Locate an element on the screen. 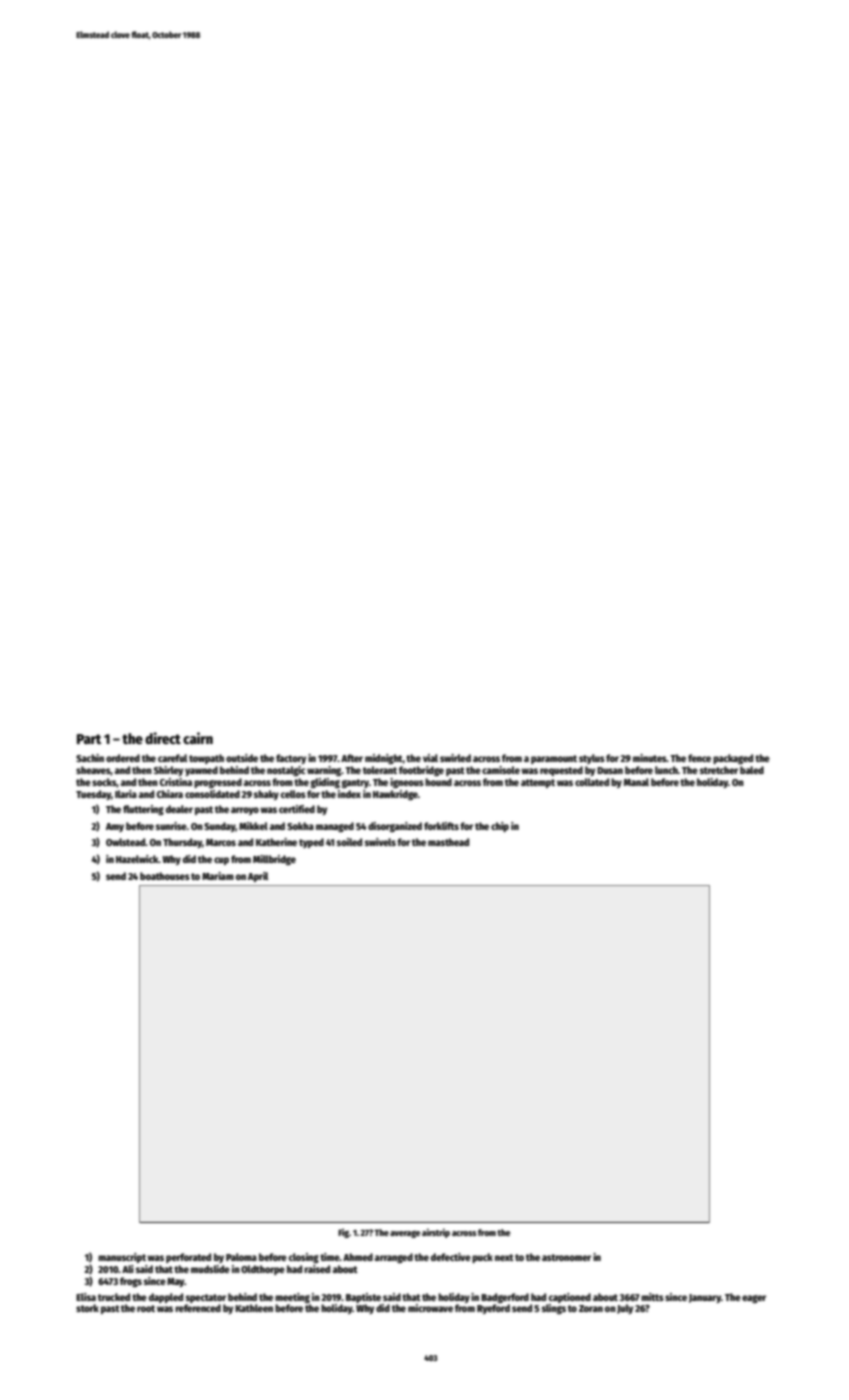 The height and width of the screenshot is (1400, 849). forklifts is located at coordinates (441, 826).
